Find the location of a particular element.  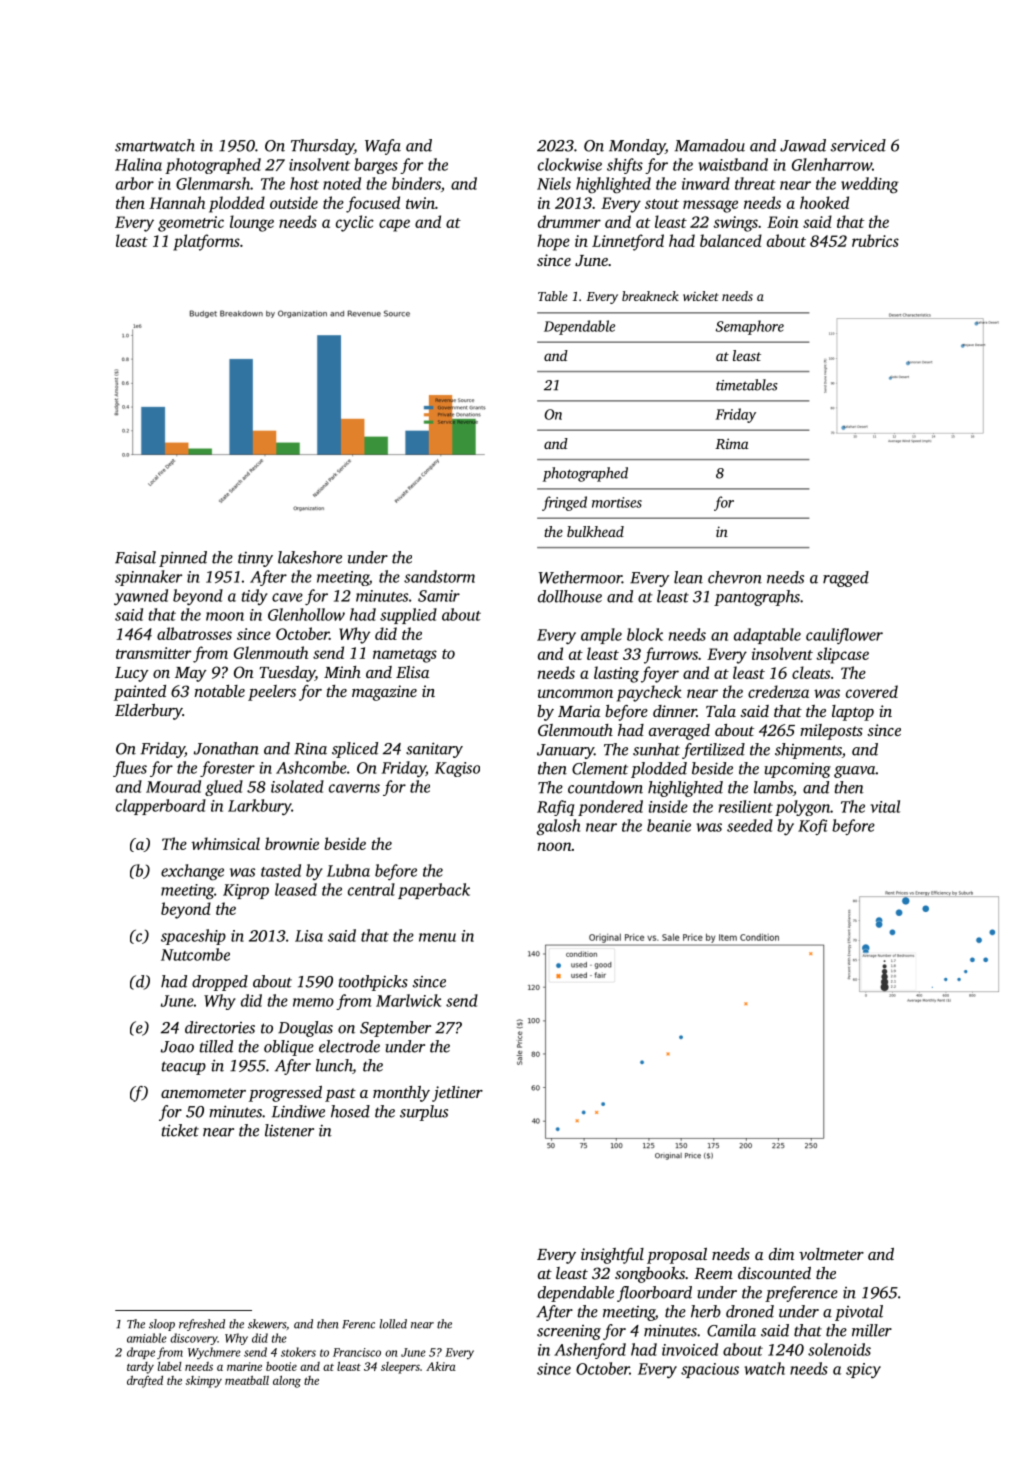

ragged is located at coordinates (846, 579).
